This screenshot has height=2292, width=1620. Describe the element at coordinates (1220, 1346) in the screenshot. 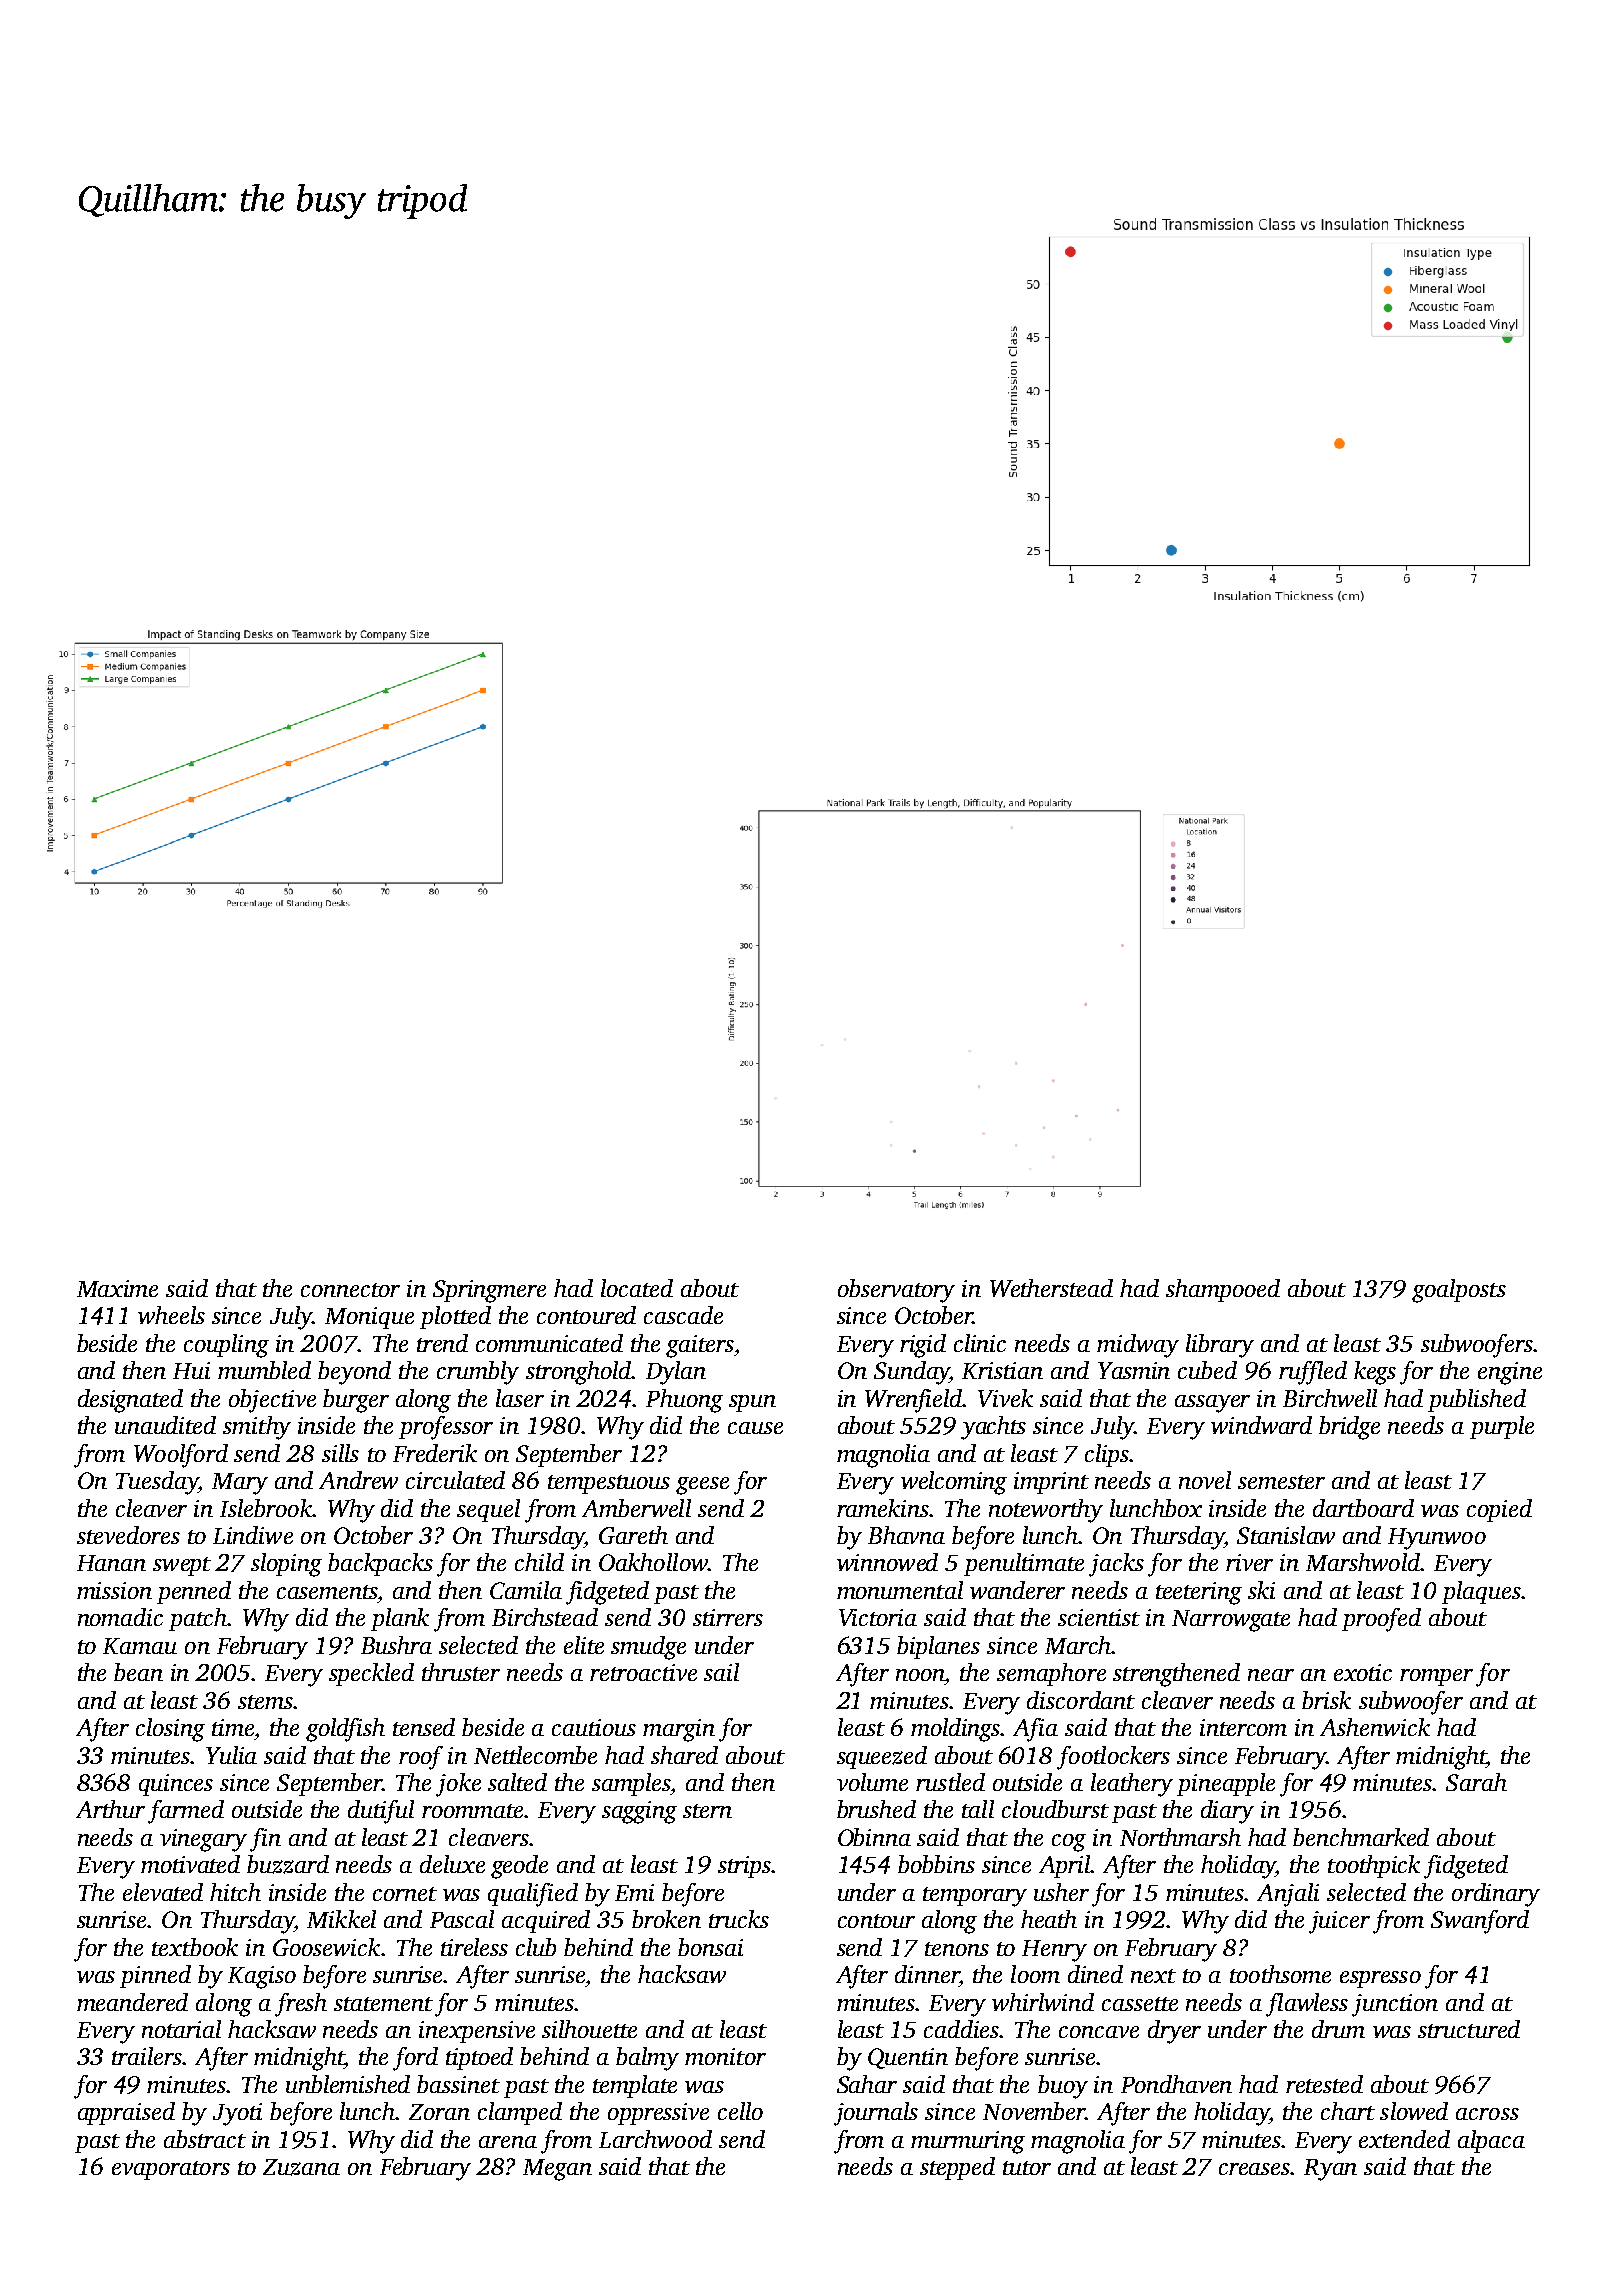

I see `library` at that location.
